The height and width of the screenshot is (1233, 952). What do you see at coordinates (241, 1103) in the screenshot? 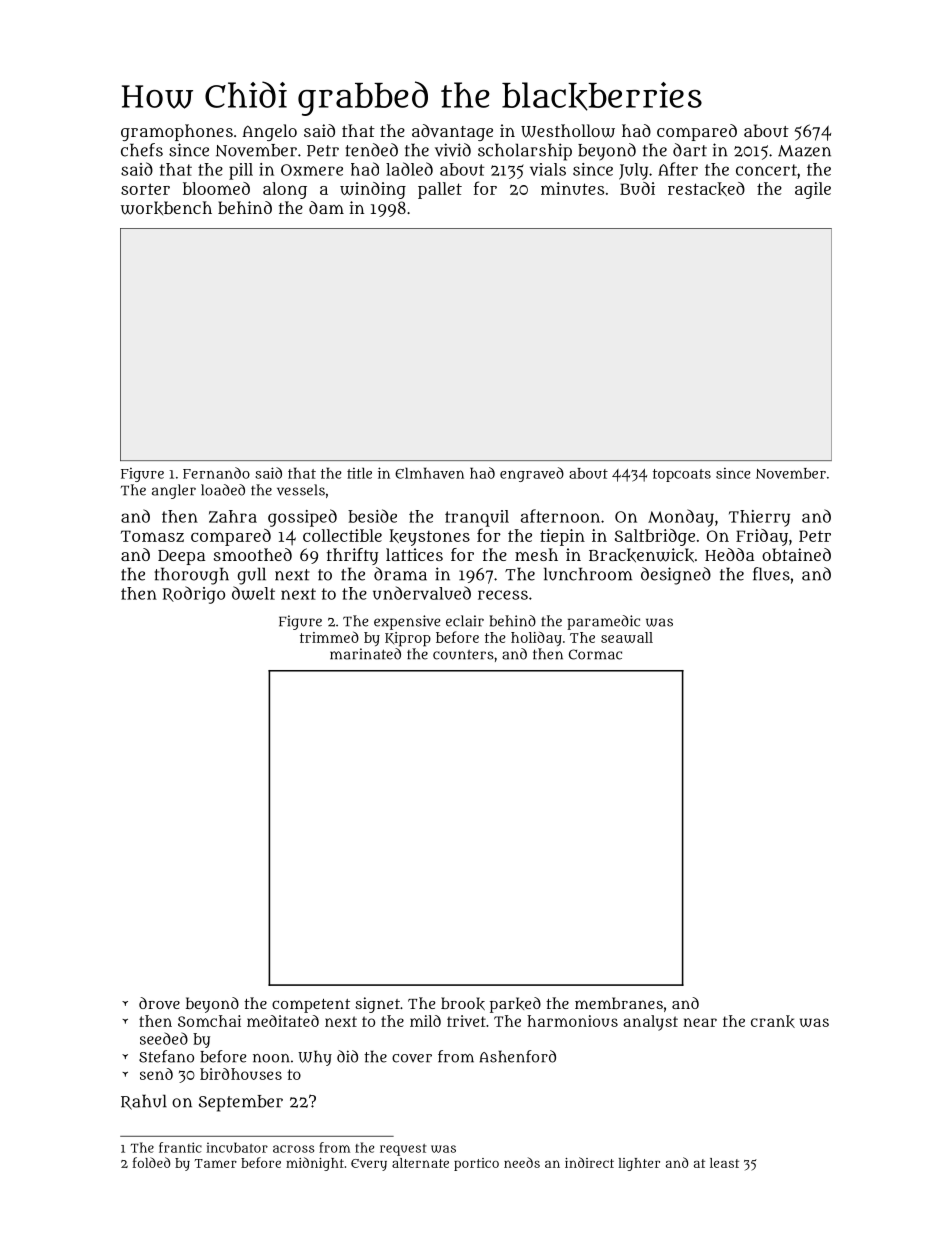
I see `September` at bounding box center [241, 1103].
